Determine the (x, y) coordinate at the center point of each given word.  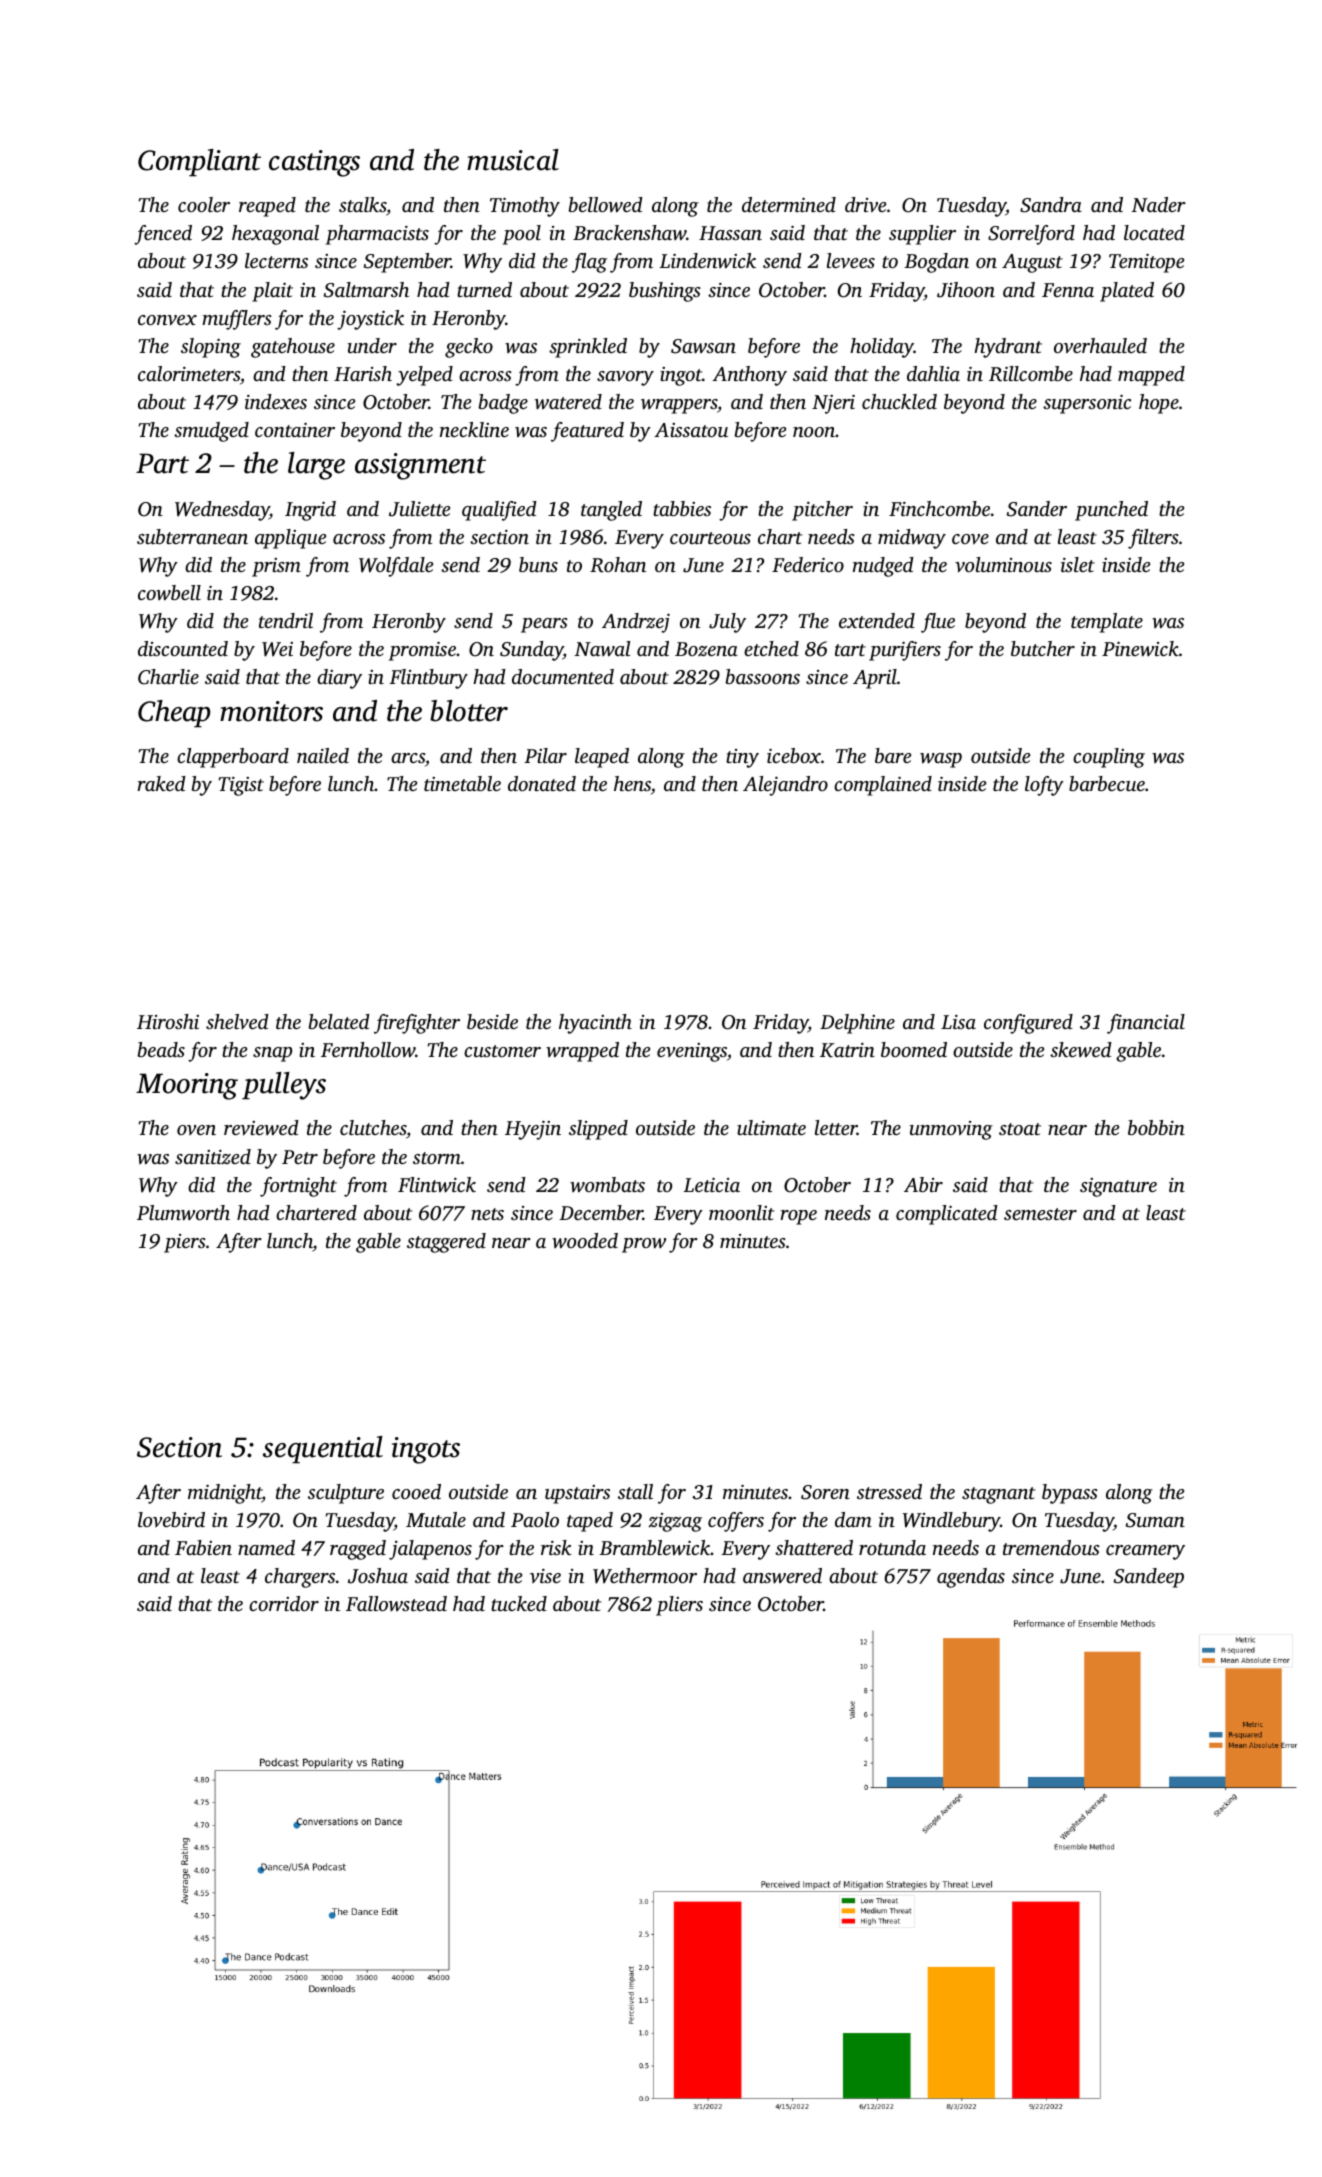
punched (1111, 511)
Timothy (525, 207)
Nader (1158, 204)
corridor (284, 1603)
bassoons (763, 676)
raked (161, 783)
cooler (204, 204)
